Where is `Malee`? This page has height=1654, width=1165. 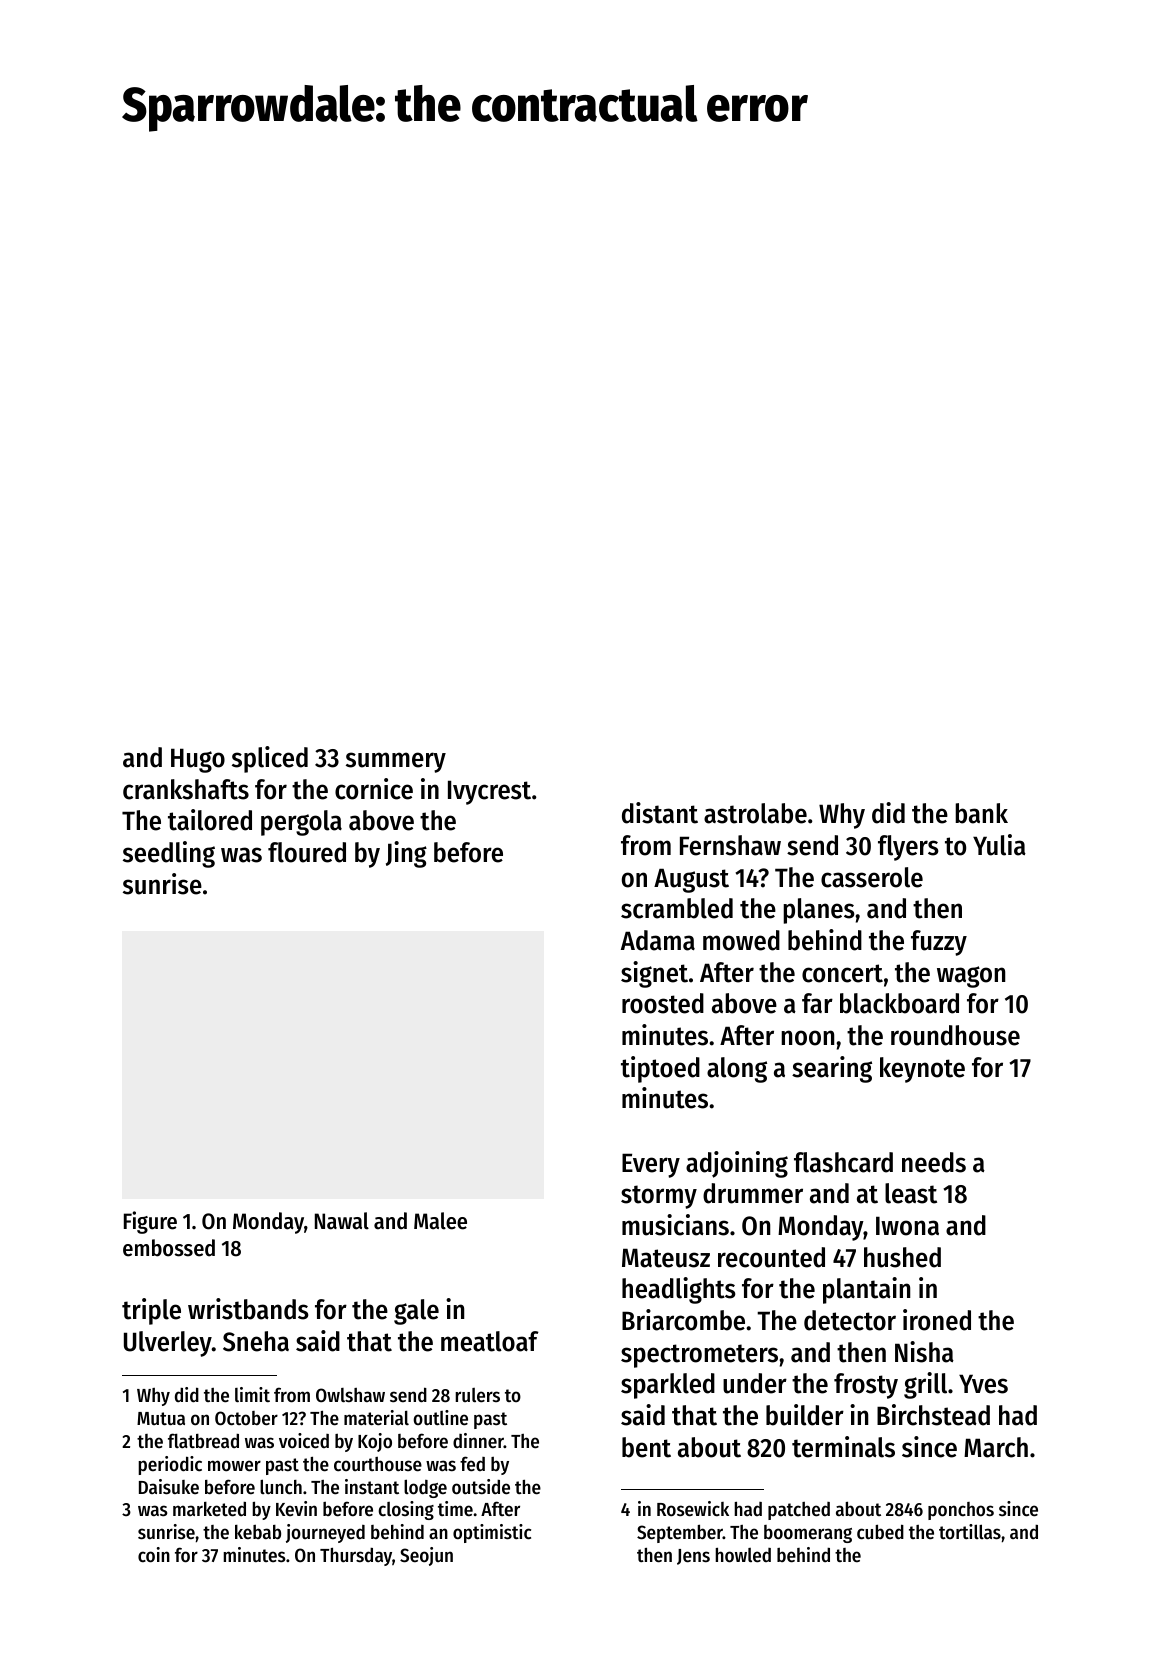
Malee is located at coordinates (440, 1221).
